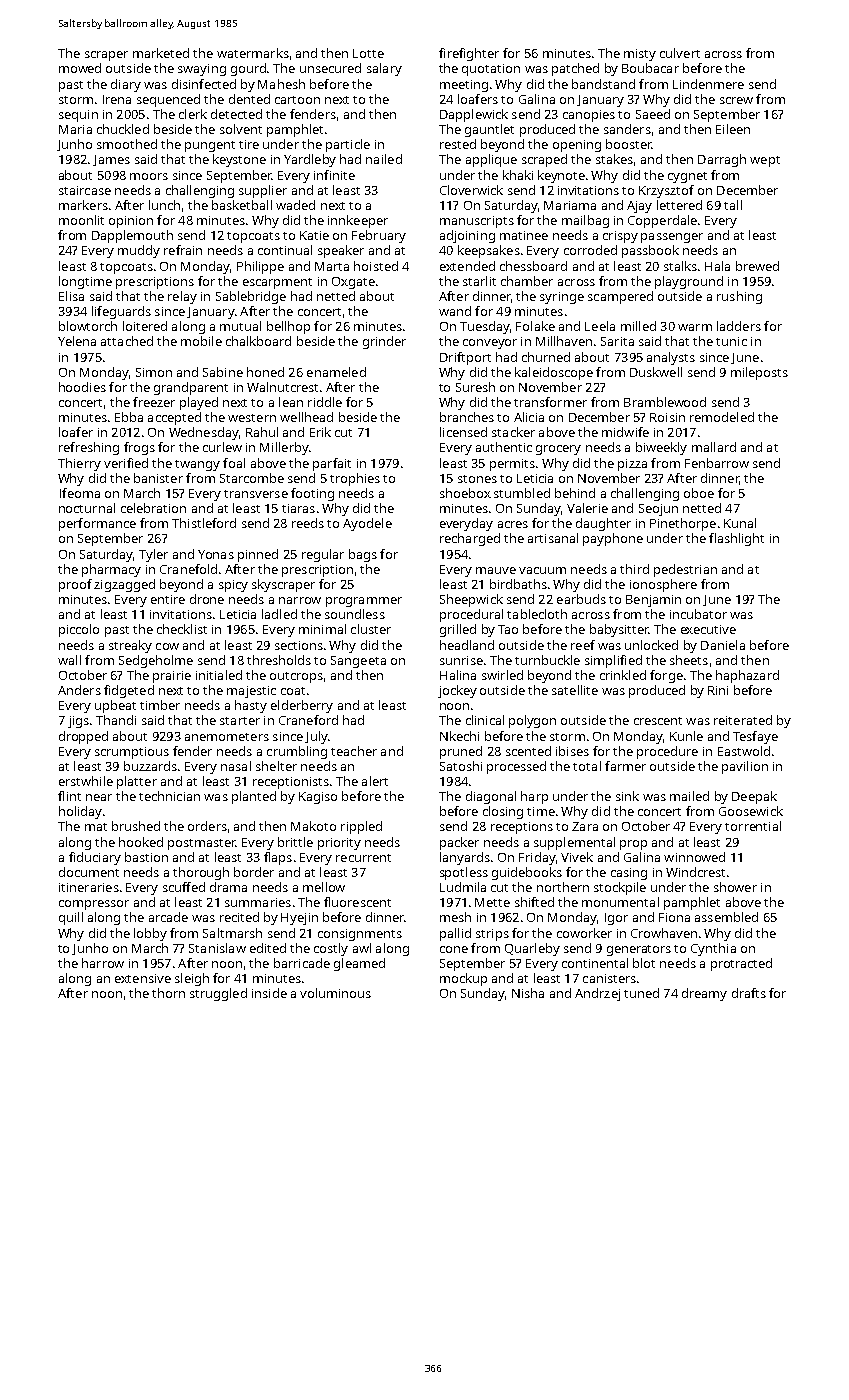  I want to click on voluminous, so click(335, 993).
